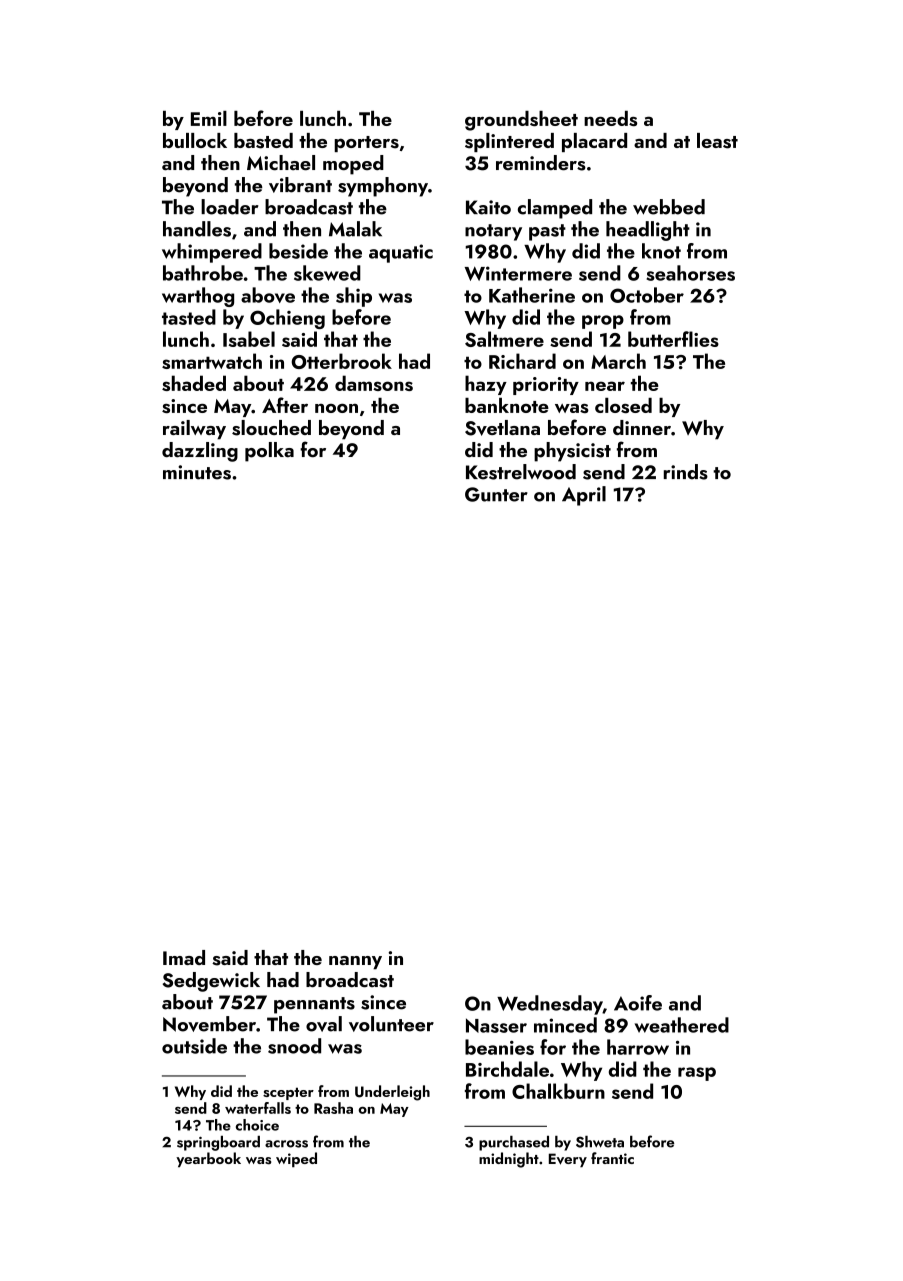 Image resolution: width=903 pixels, height=1281 pixels. Describe the element at coordinates (208, 1159) in the page. I see `yearbook` at that location.
